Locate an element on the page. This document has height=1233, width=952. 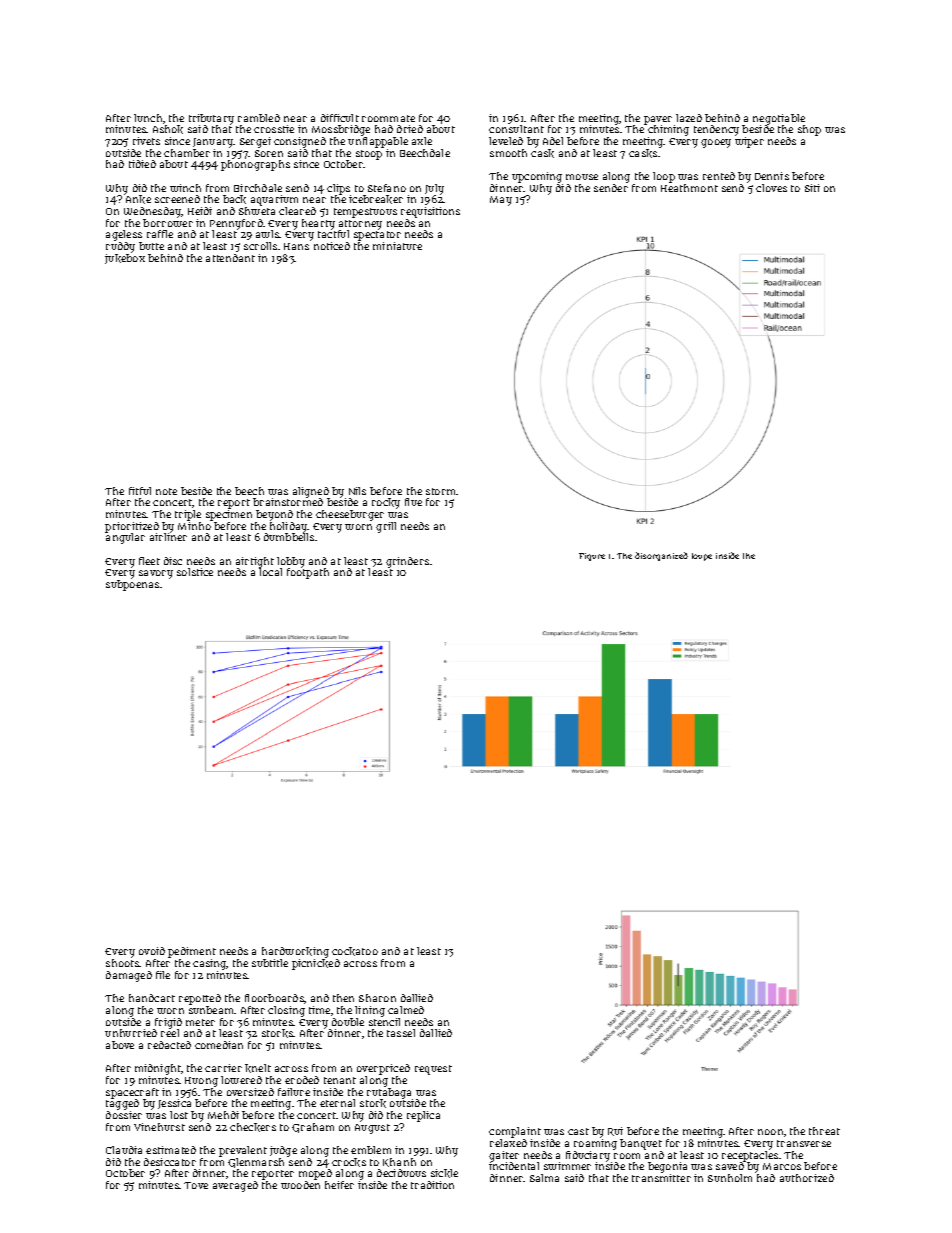
calmed is located at coordinates (406, 1010).
